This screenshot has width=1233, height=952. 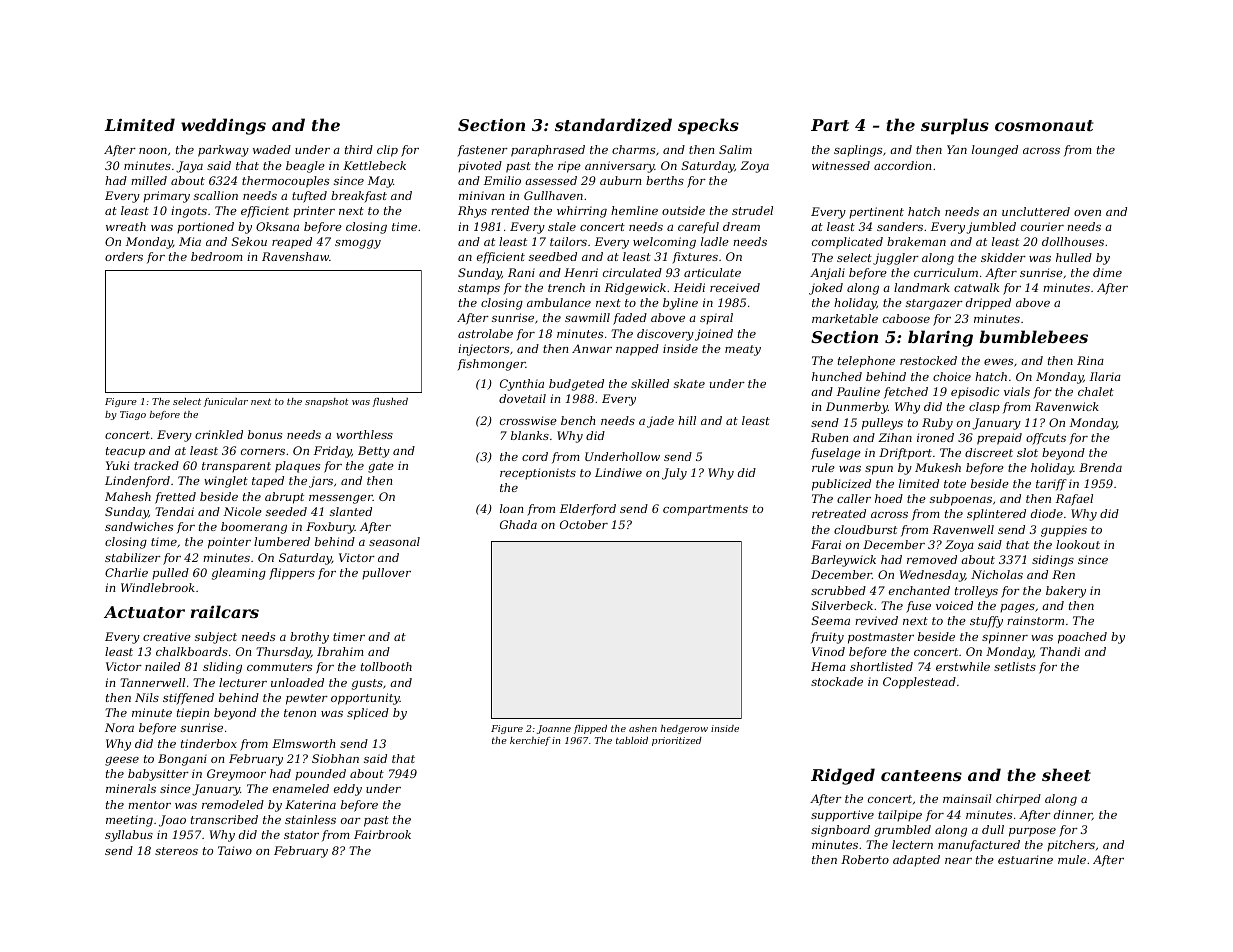 I want to click on sheet, so click(x=1066, y=774).
